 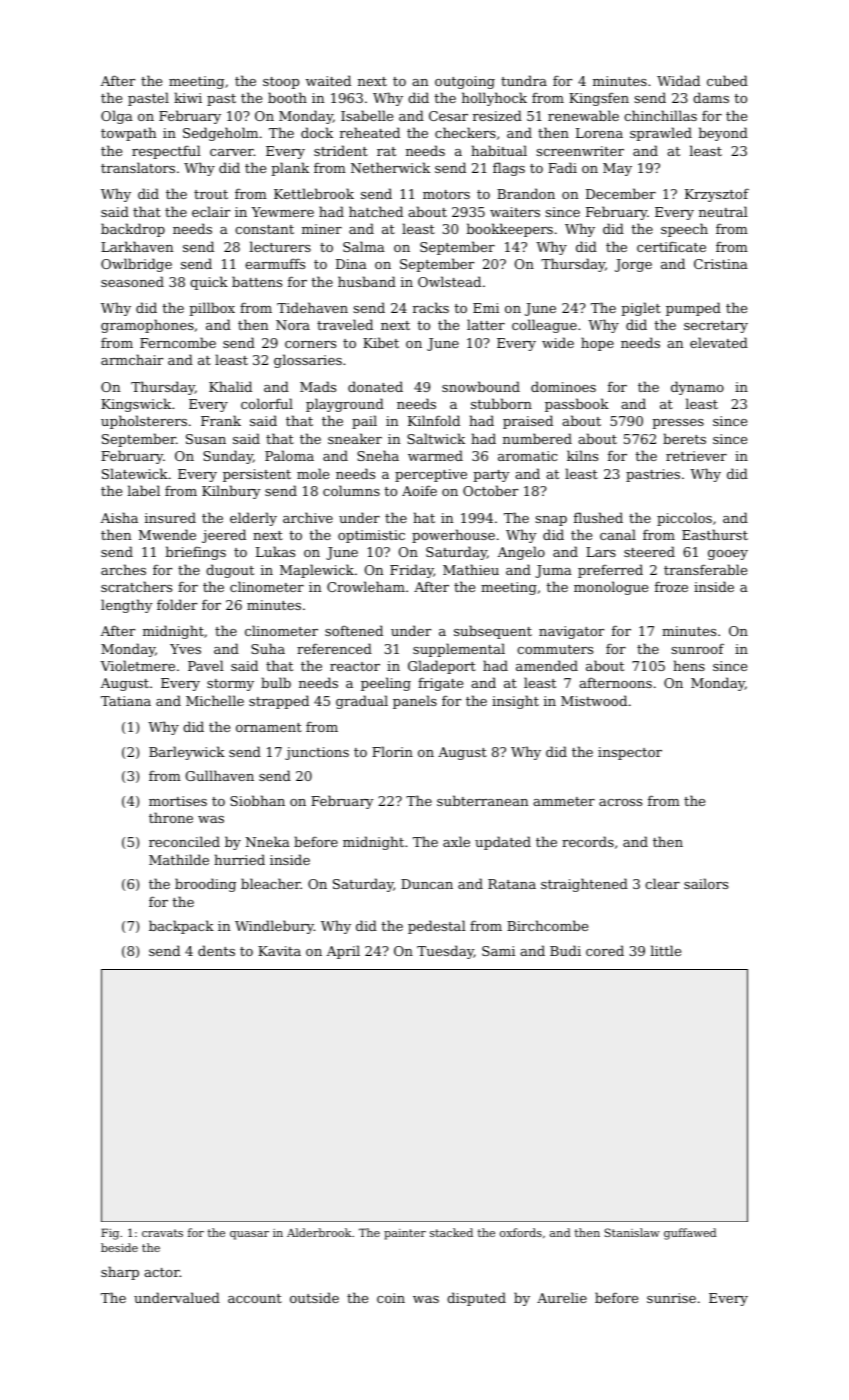 I want to click on presses, so click(x=678, y=424).
